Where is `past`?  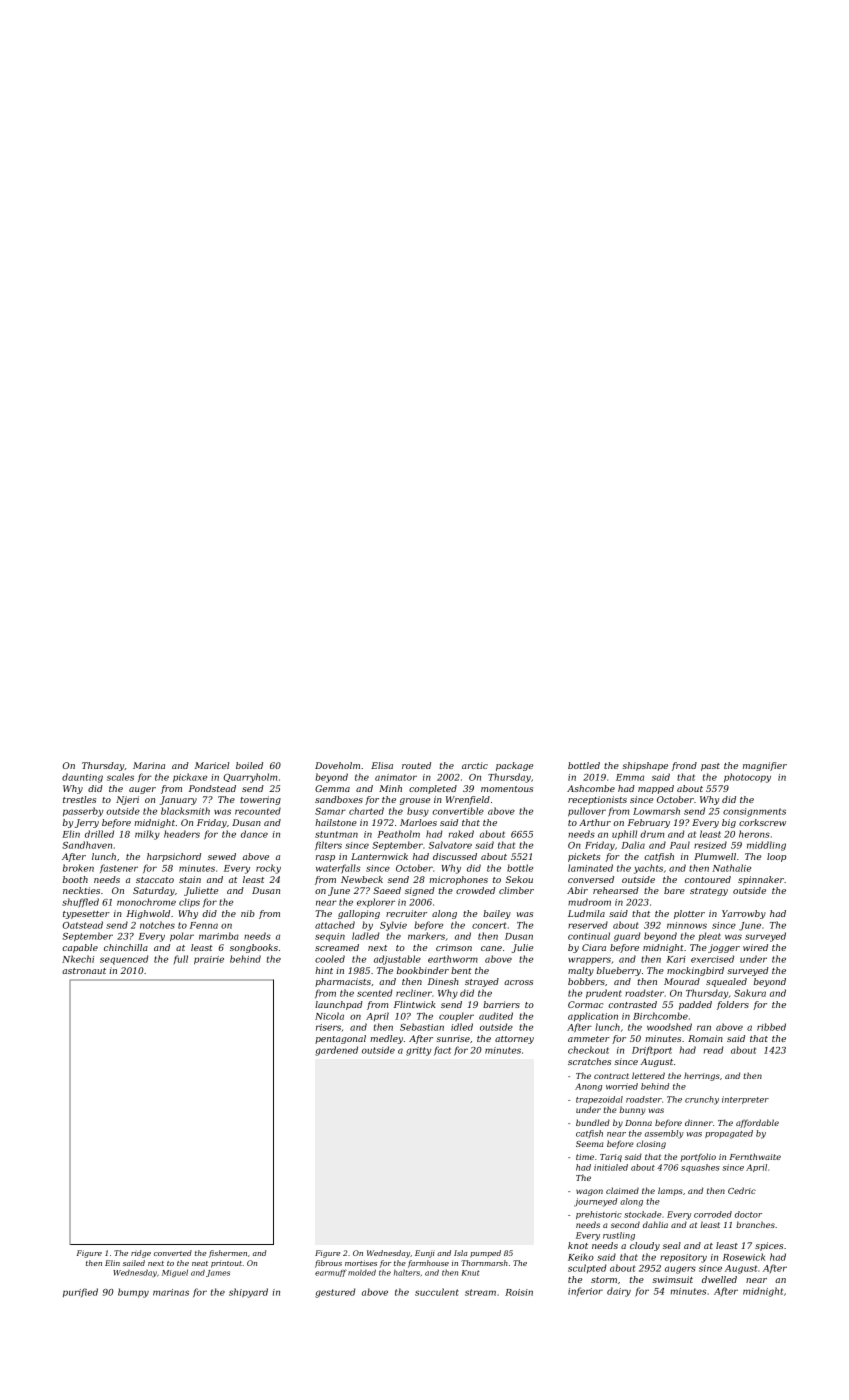 past is located at coordinates (710, 767).
